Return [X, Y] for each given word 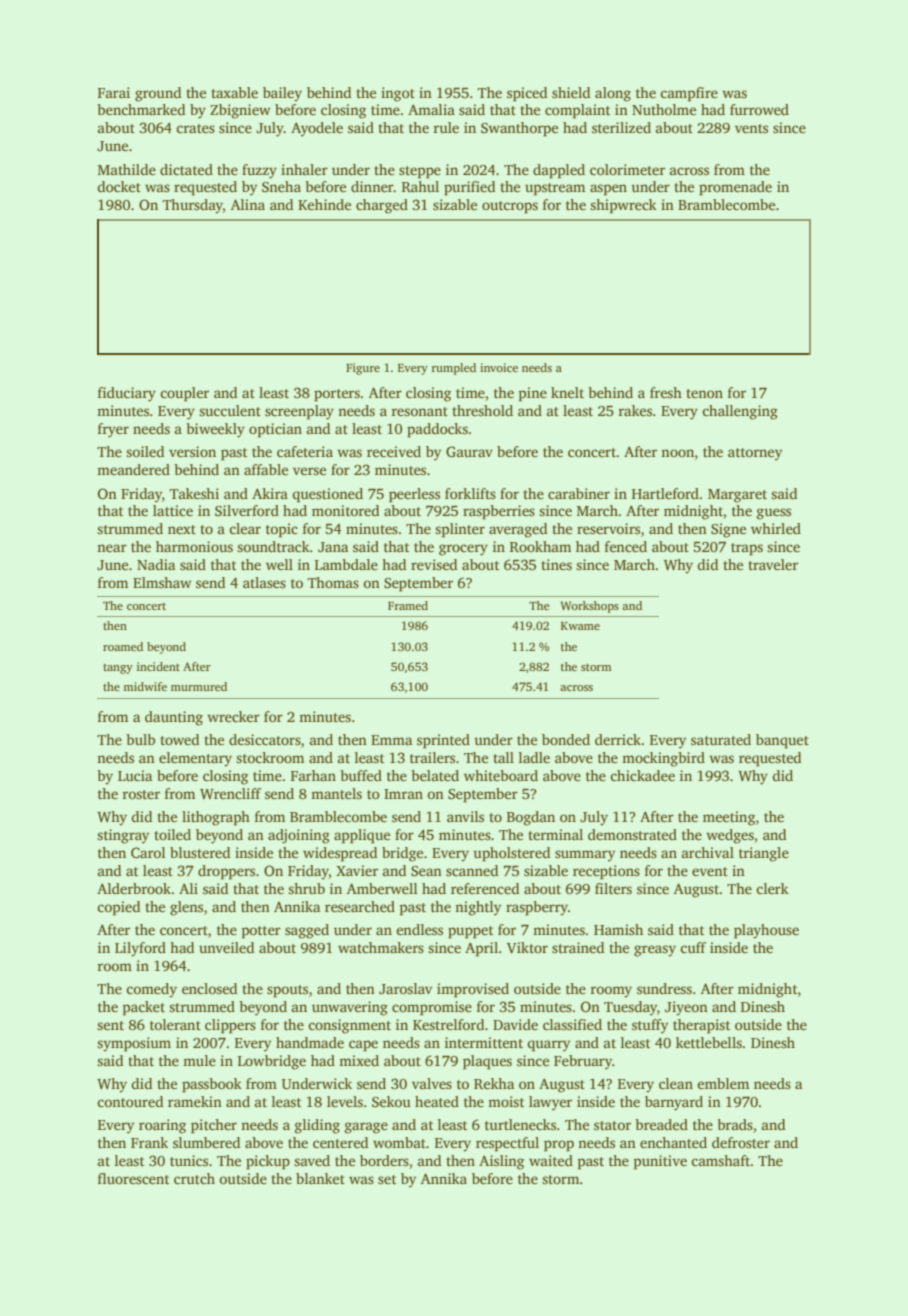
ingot [398, 94]
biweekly [215, 430]
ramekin [195, 1101]
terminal [555, 834]
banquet [782, 741]
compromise [432, 1008]
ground [158, 94]
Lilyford [140, 949]
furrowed [759, 109]
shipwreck [623, 206]
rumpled [454, 369]
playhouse [766, 931]
